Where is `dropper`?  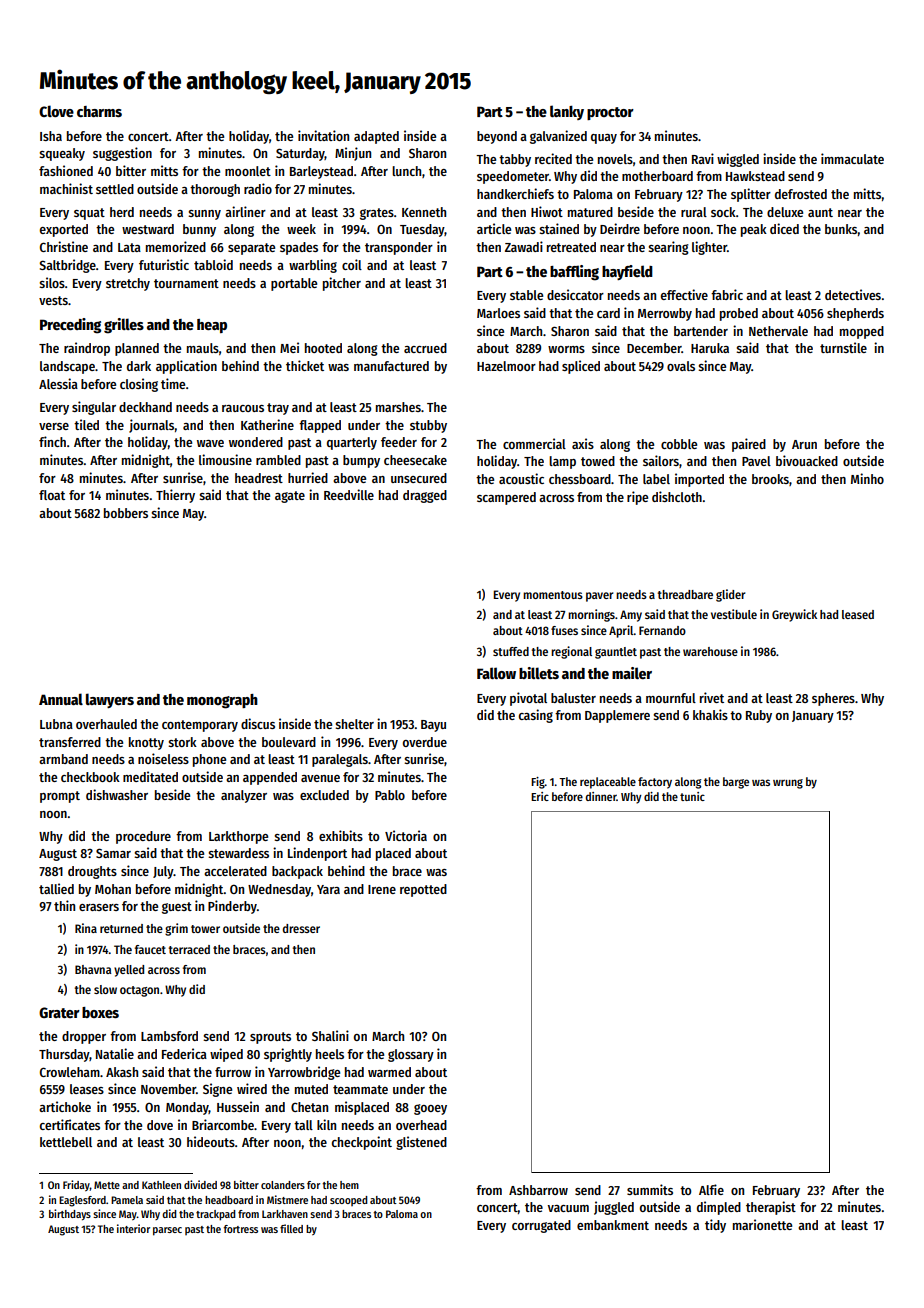 dropper is located at coordinates (84, 1037).
